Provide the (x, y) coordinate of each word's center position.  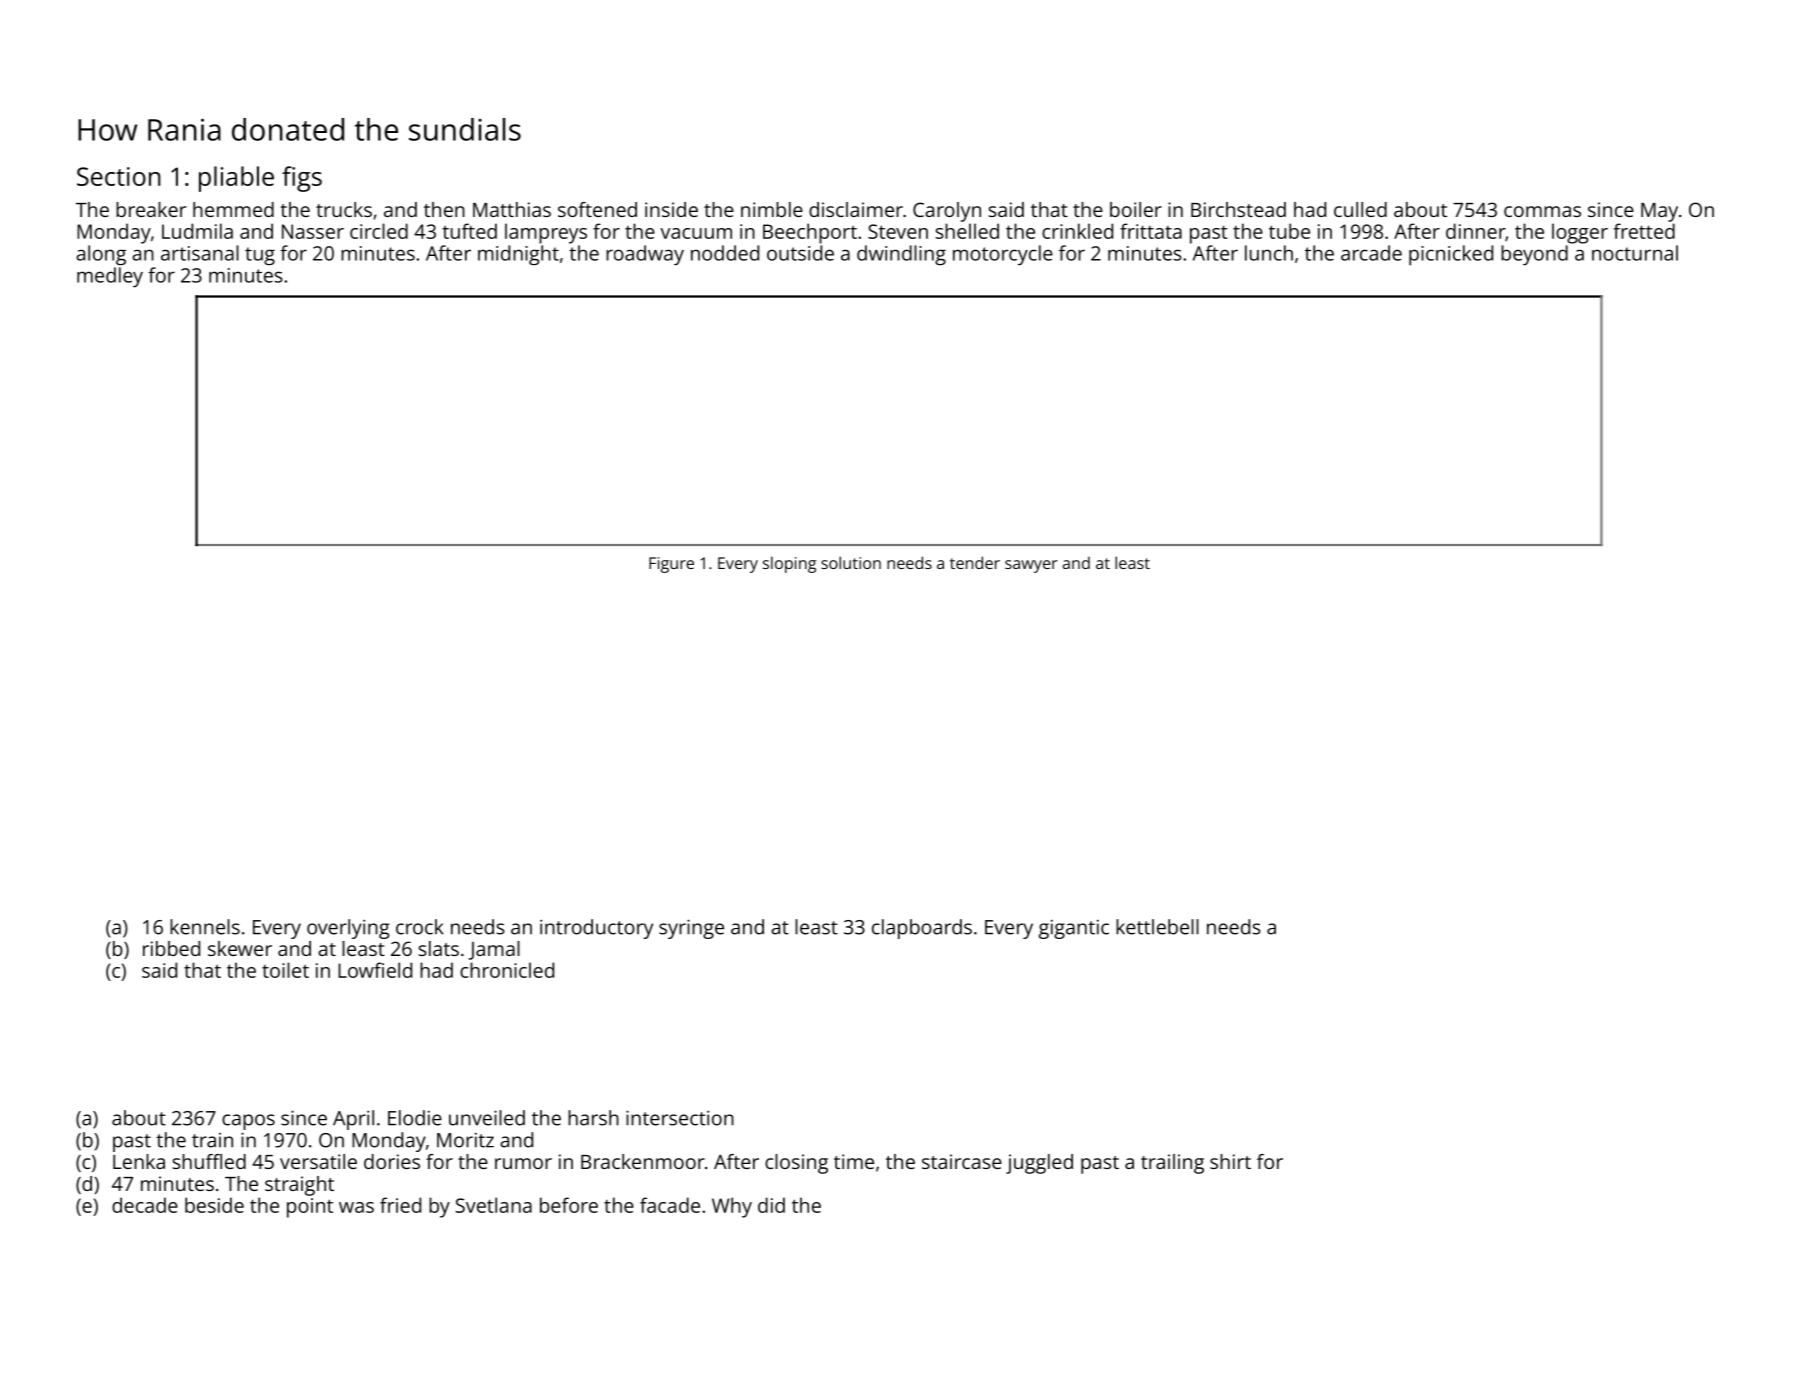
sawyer (1031, 566)
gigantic (1074, 929)
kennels (205, 927)
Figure (671, 565)
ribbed (171, 948)
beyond (1534, 255)
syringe (691, 929)
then (444, 209)
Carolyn (947, 212)
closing (796, 1164)
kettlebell (1157, 927)
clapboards (922, 929)
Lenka (139, 1161)
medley (110, 277)
